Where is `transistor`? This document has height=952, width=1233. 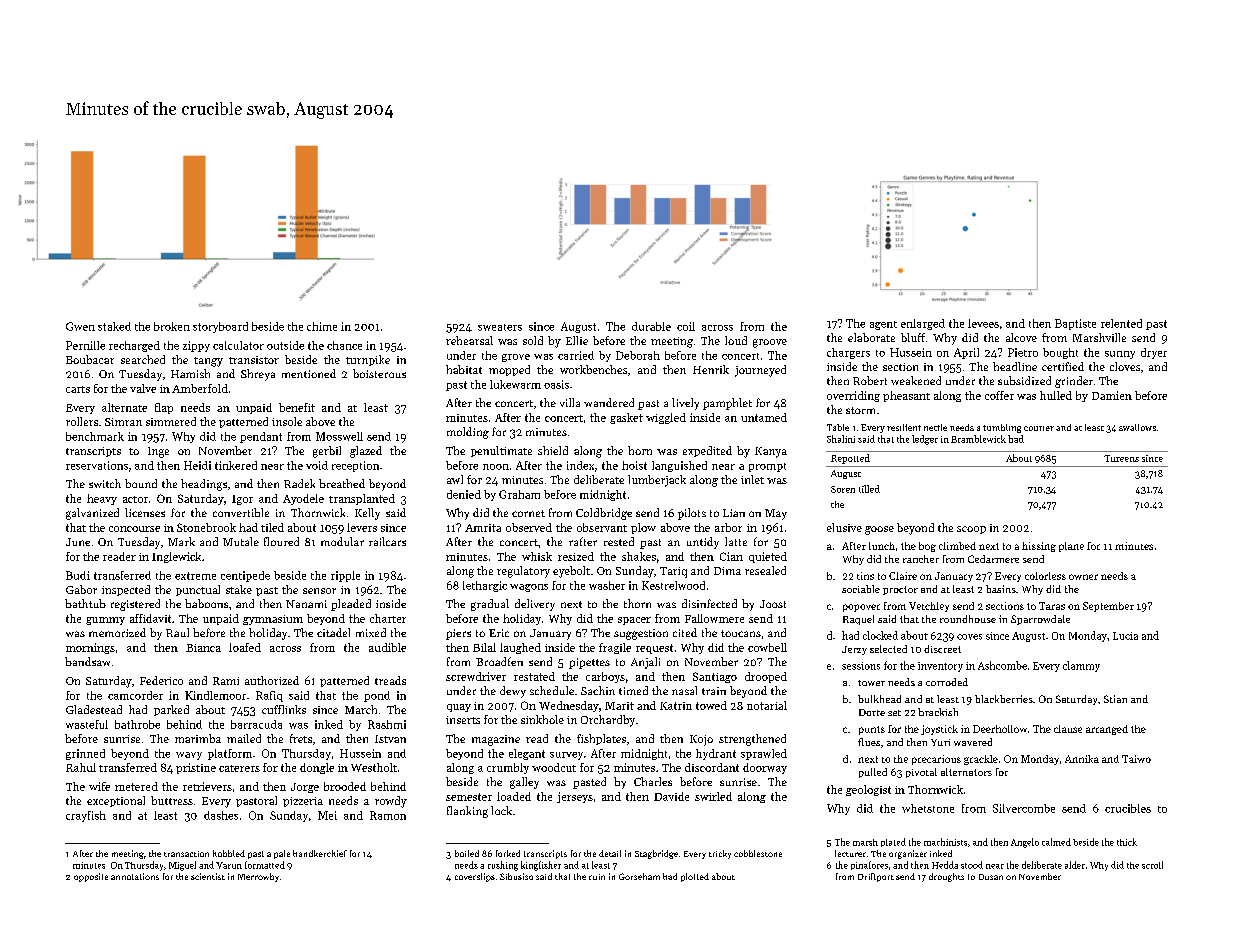
transistor is located at coordinates (254, 360).
